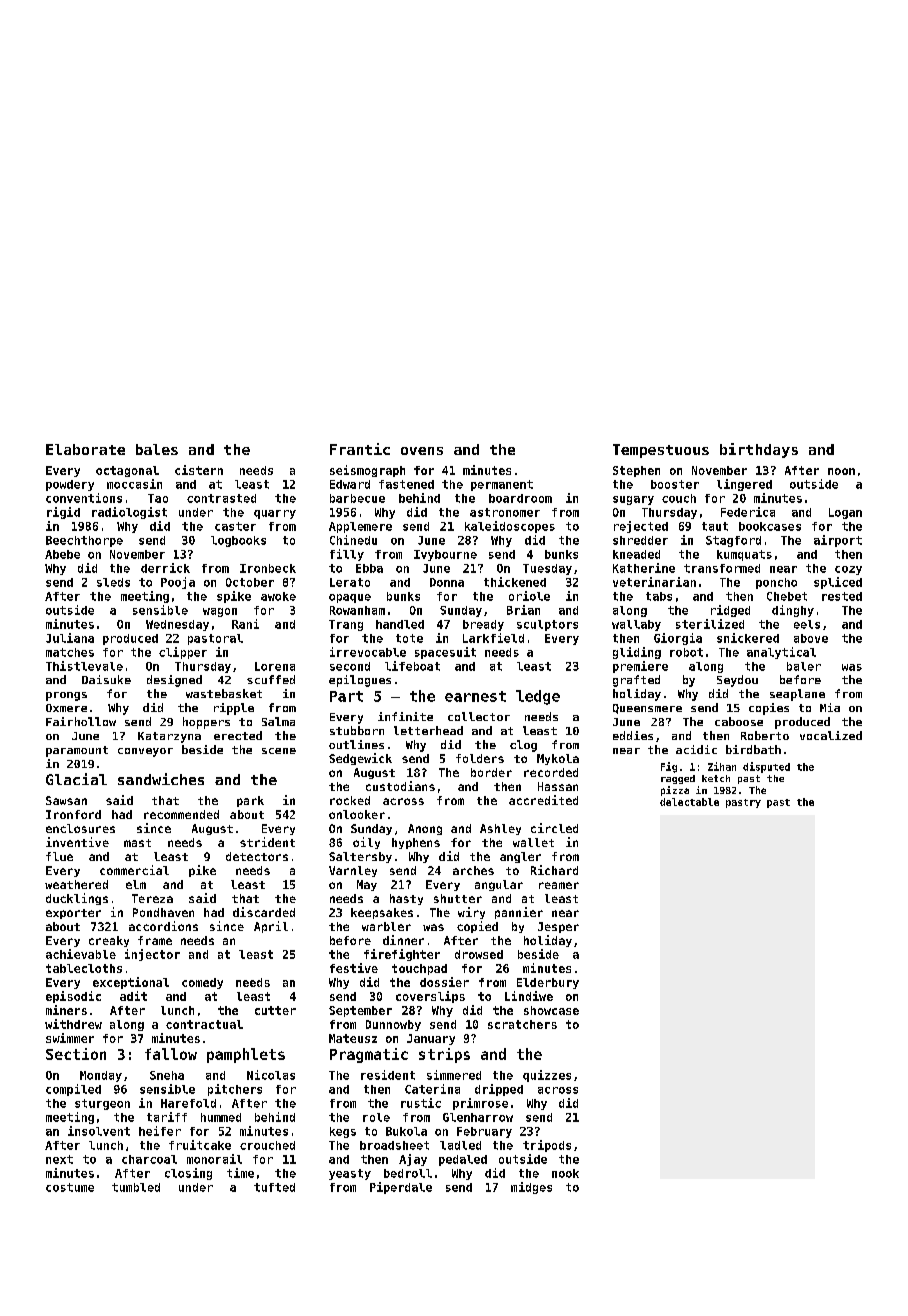 This screenshot has width=908, height=1316. Describe the element at coordinates (661, 451) in the screenshot. I see `Tempestuous` at that location.
